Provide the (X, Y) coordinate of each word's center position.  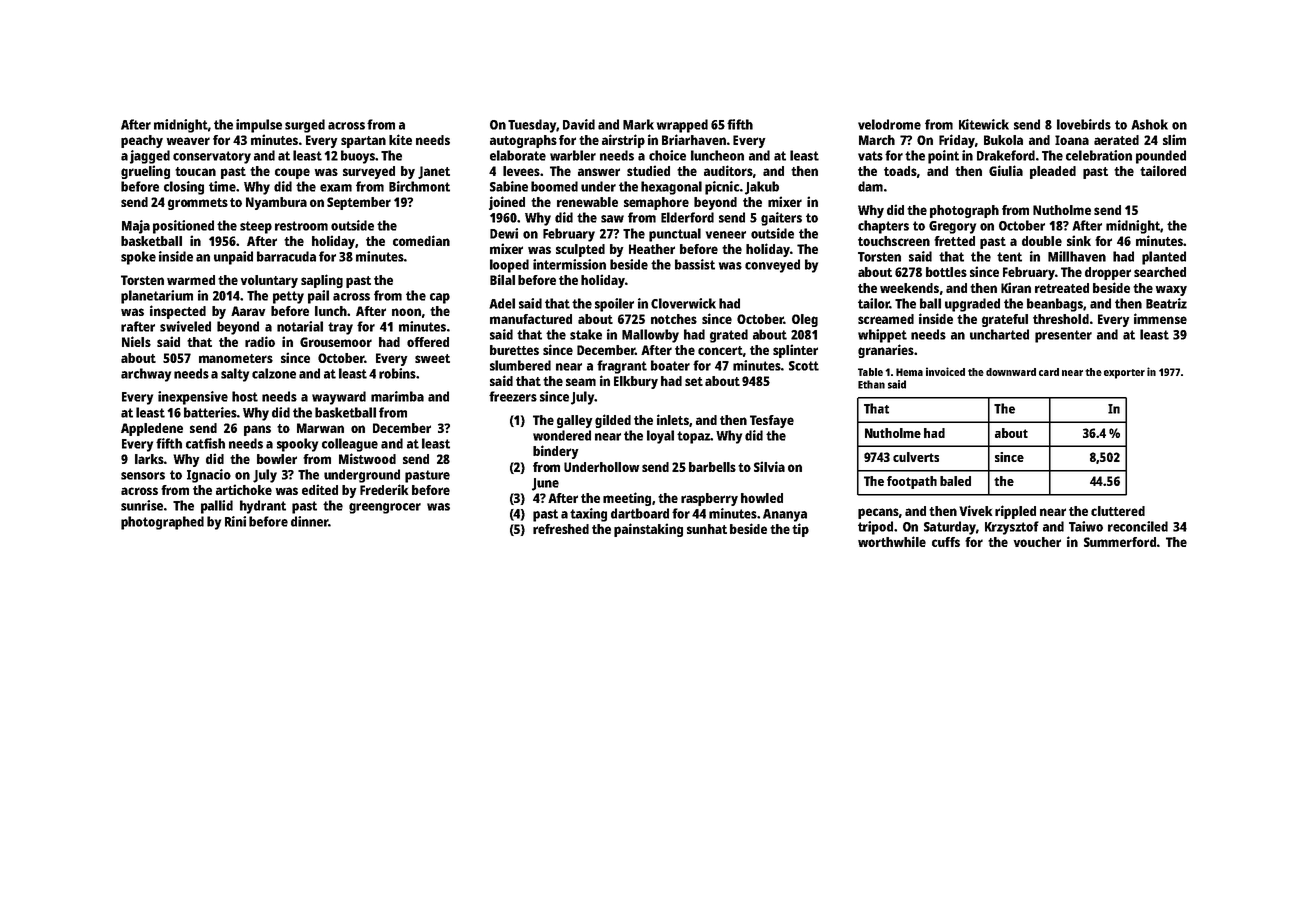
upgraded (972, 305)
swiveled (185, 326)
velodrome (889, 124)
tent (1009, 257)
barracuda (286, 256)
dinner (309, 521)
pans (257, 430)
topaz (693, 437)
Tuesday (532, 126)
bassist (695, 264)
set (694, 381)
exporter (1124, 374)
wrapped (682, 126)
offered (428, 342)
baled (955, 481)
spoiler (614, 305)
